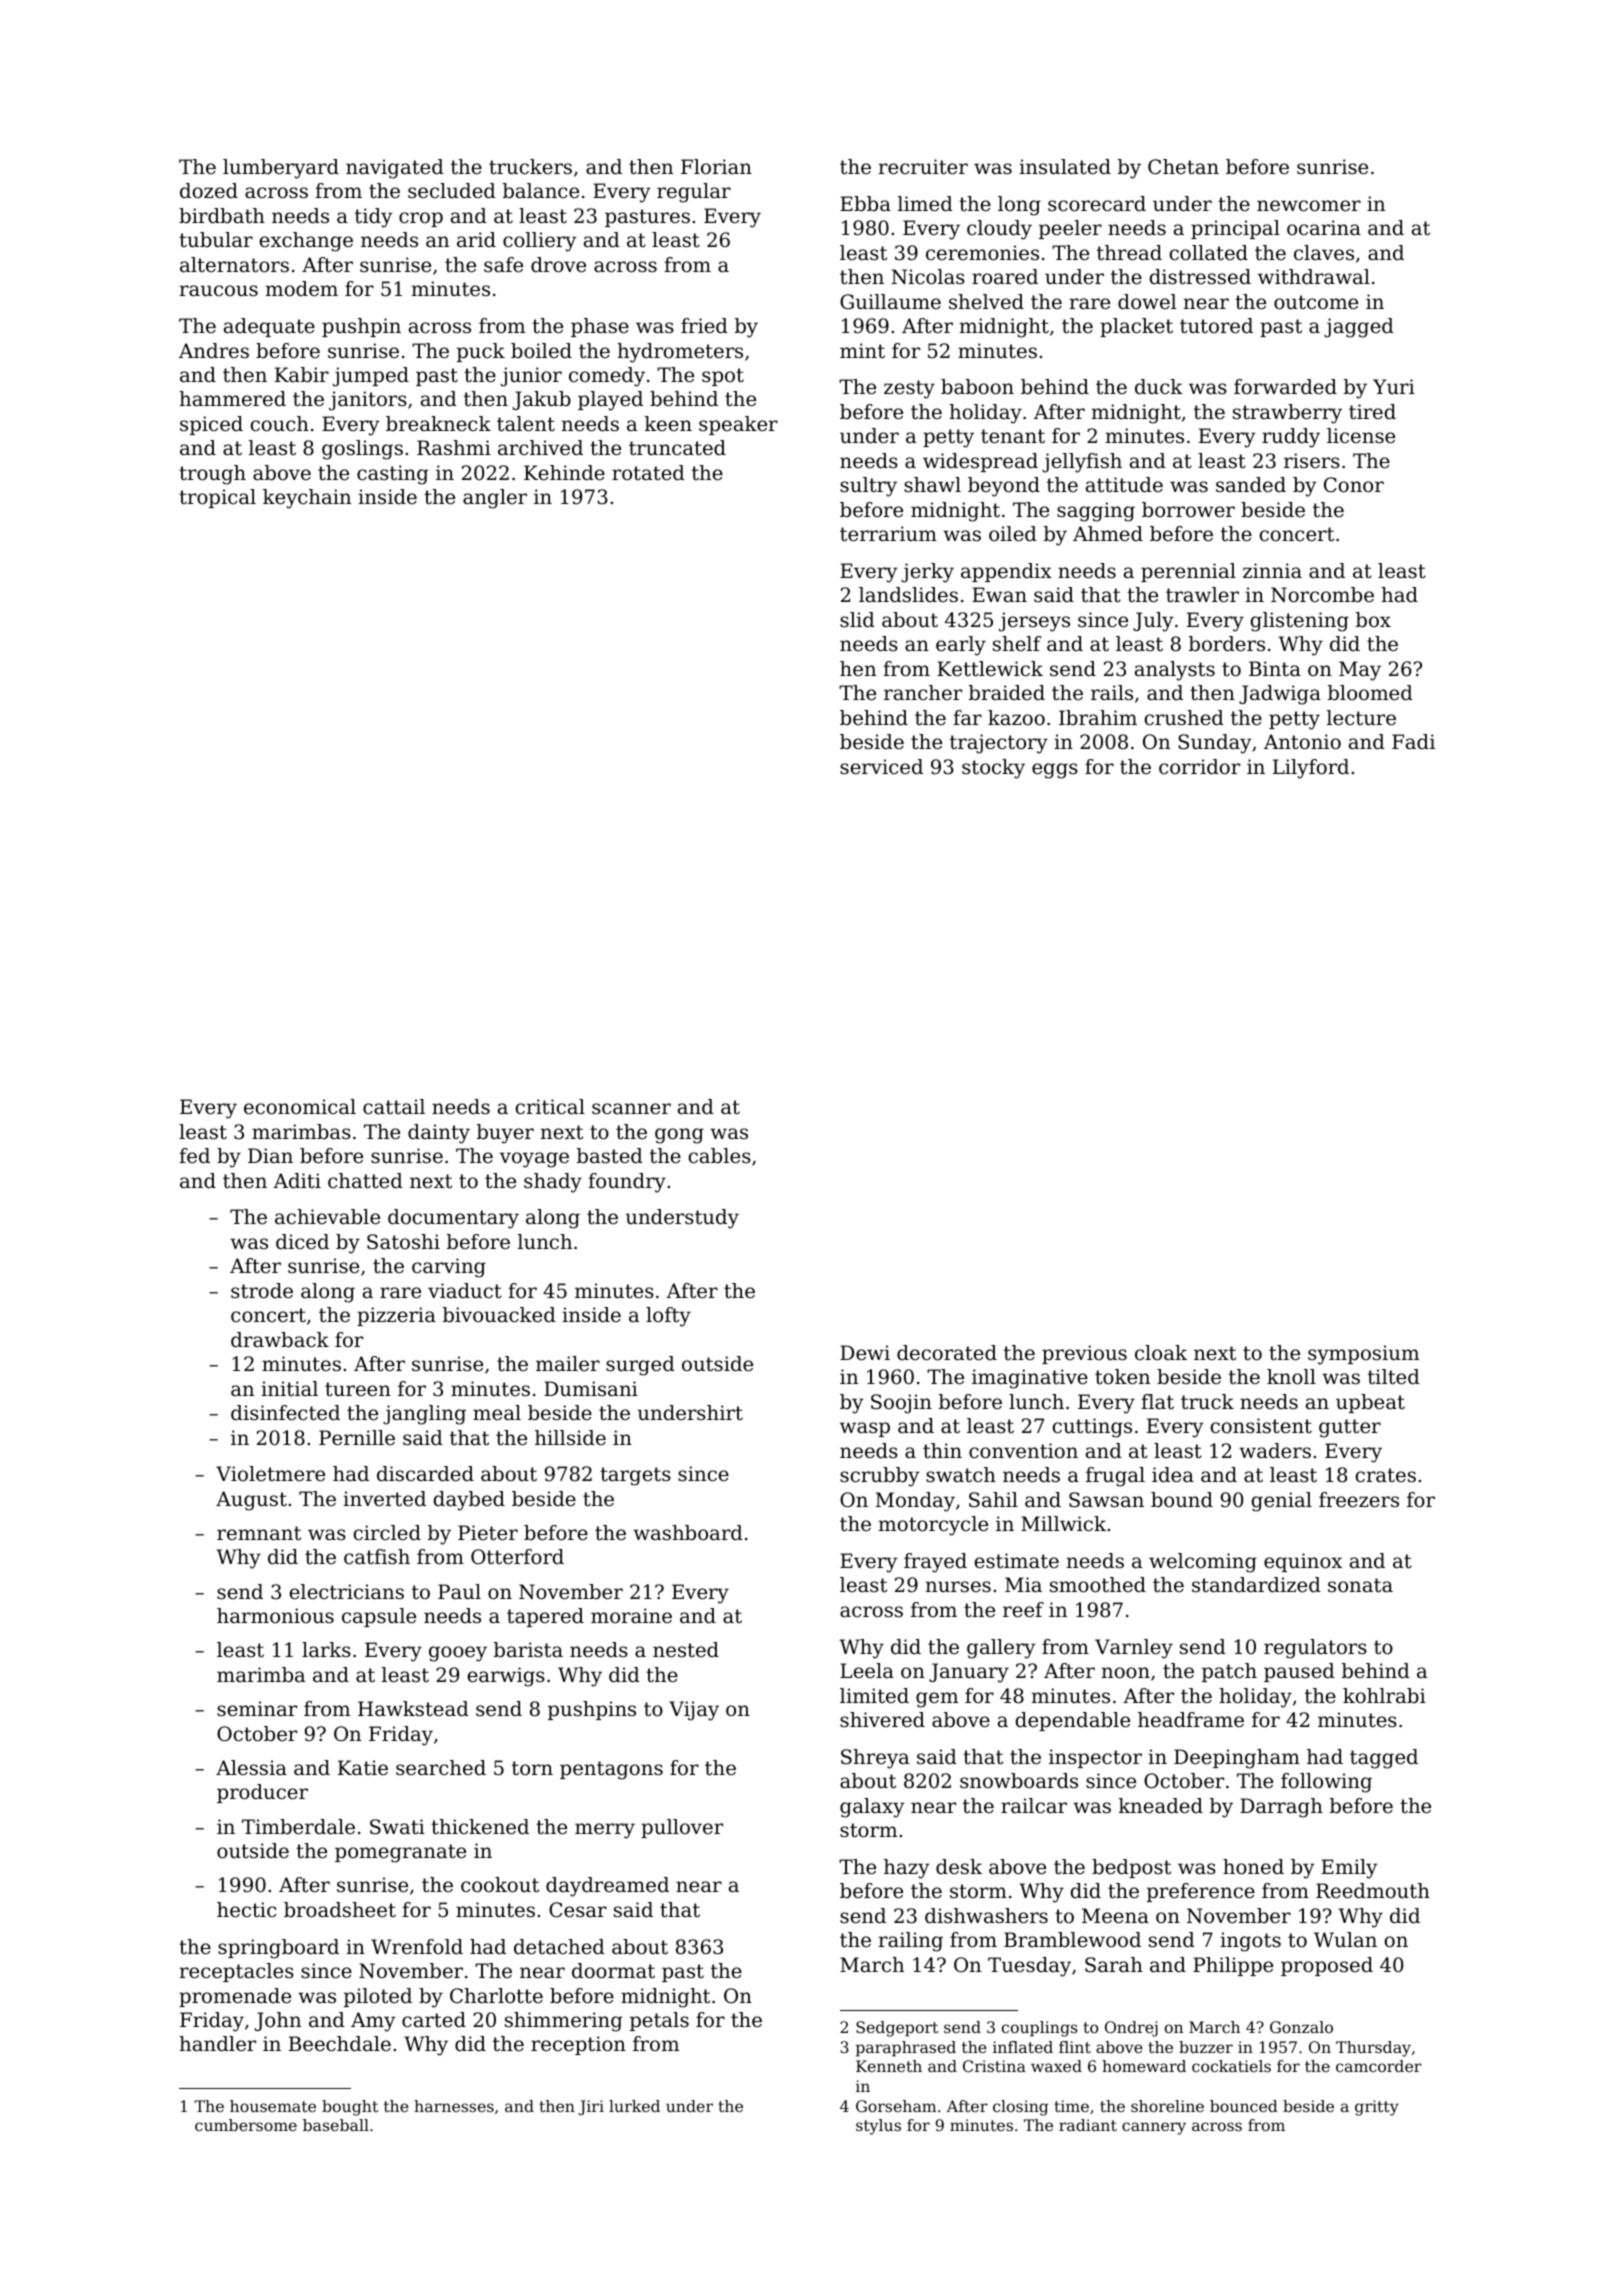  Describe the element at coordinates (704, 326) in the image. I see `fried` at that location.
